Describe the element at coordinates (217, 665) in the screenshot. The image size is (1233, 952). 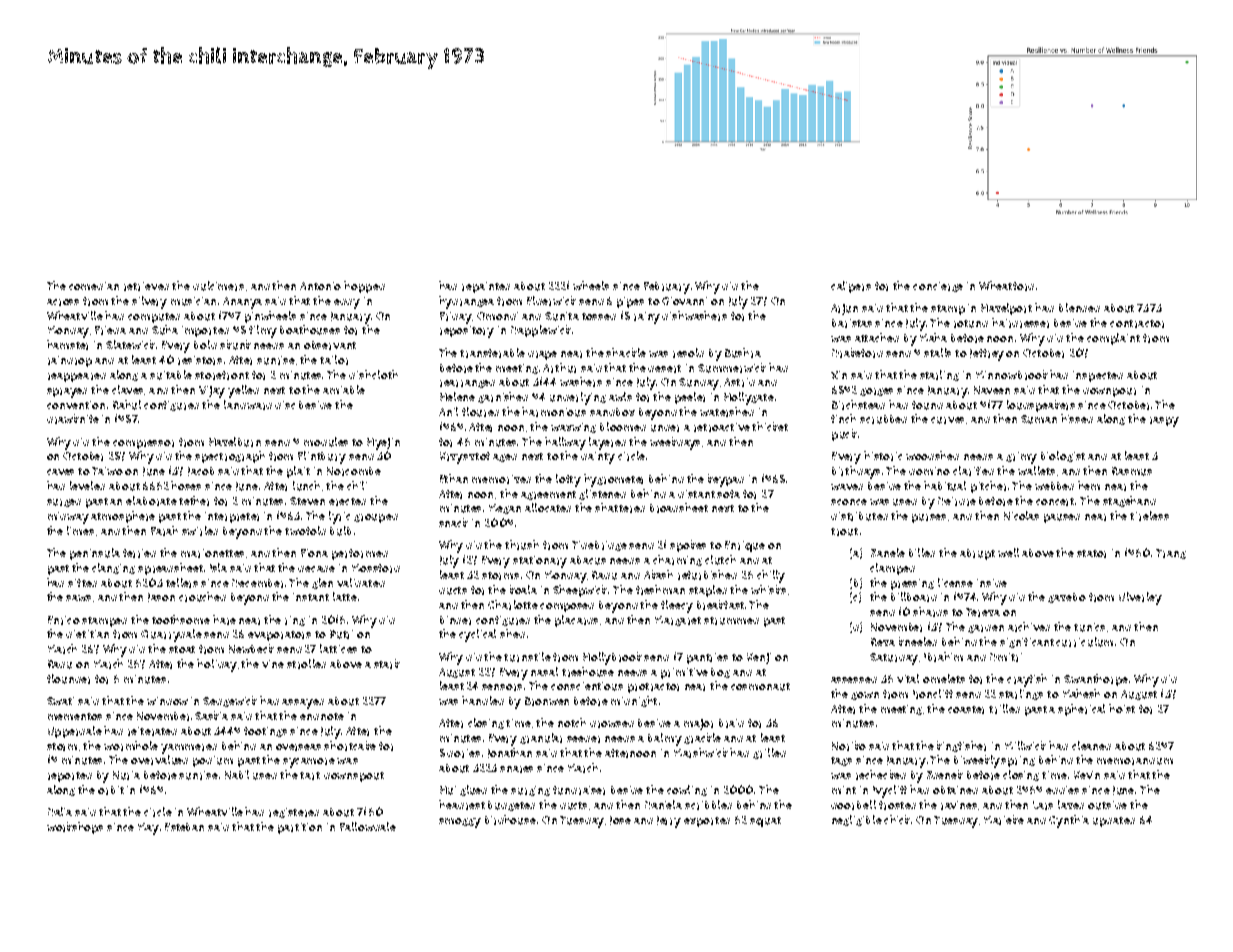
I see `holiday` at that location.
